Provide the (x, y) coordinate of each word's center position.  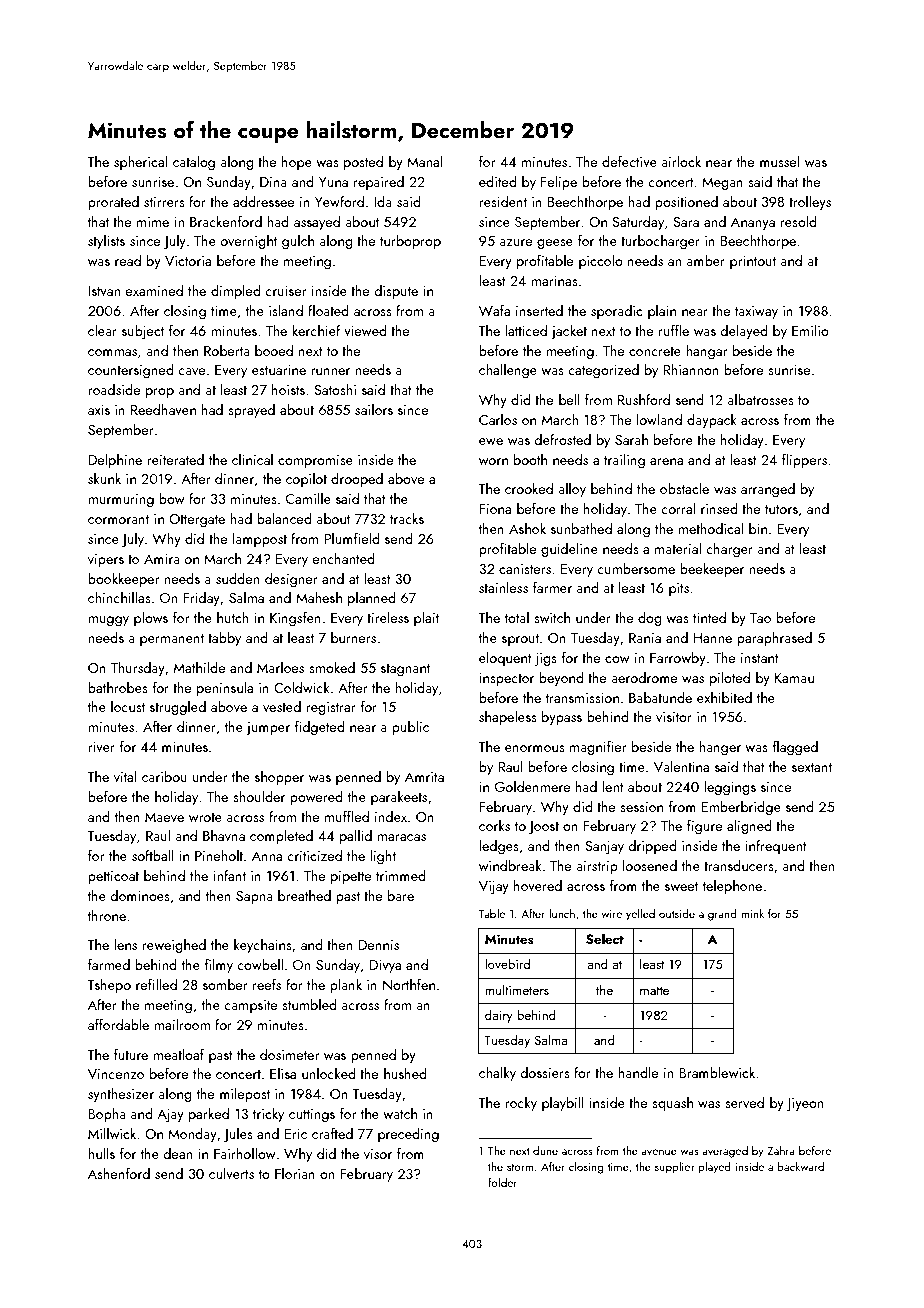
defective (629, 161)
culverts (231, 1173)
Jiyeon (804, 1104)
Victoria (188, 261)
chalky (497, 1074)
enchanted (344, 558)
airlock (681, 161)
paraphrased (774, 639)
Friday (201, 599)
